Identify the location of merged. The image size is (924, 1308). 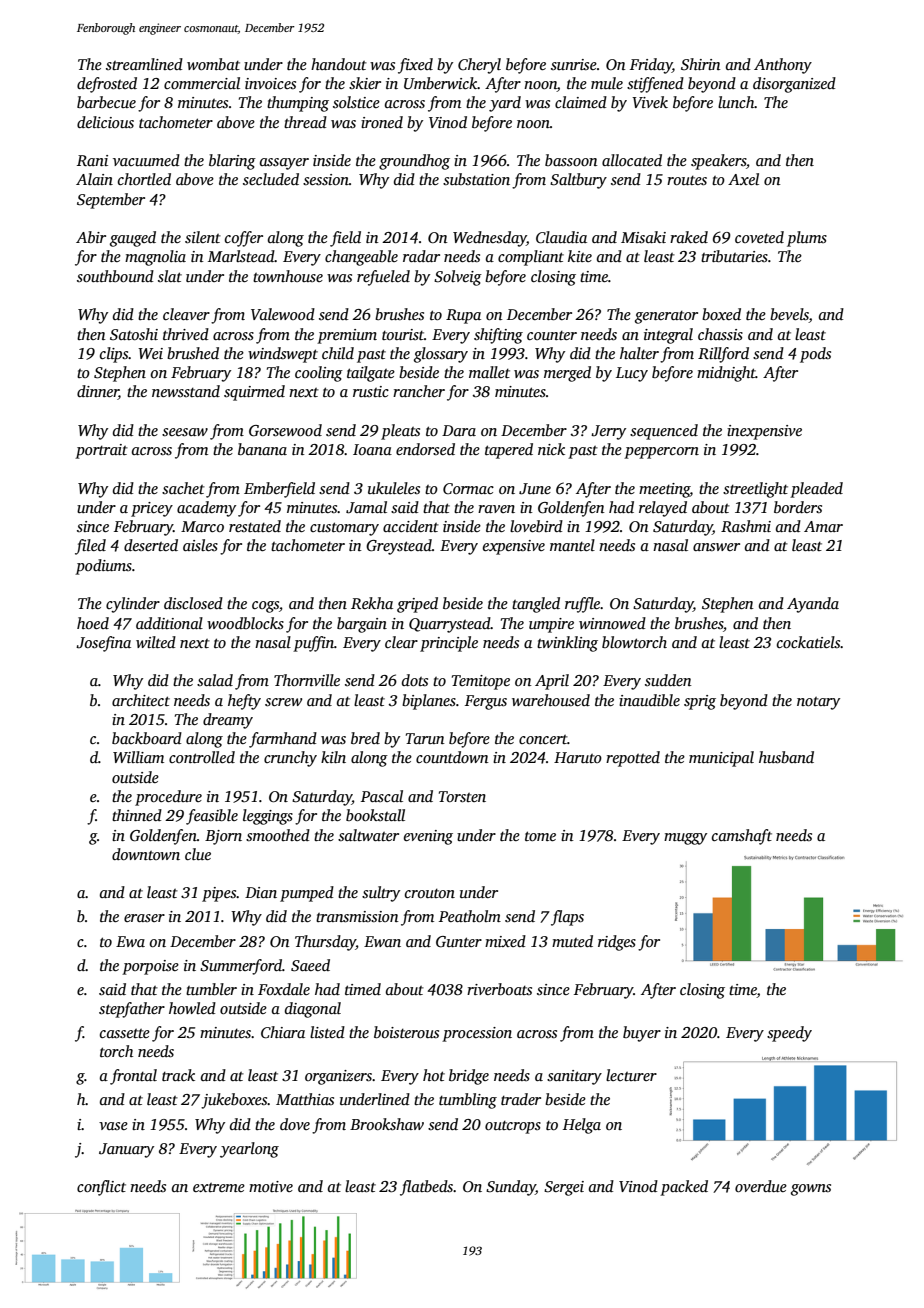
(567, 374).
